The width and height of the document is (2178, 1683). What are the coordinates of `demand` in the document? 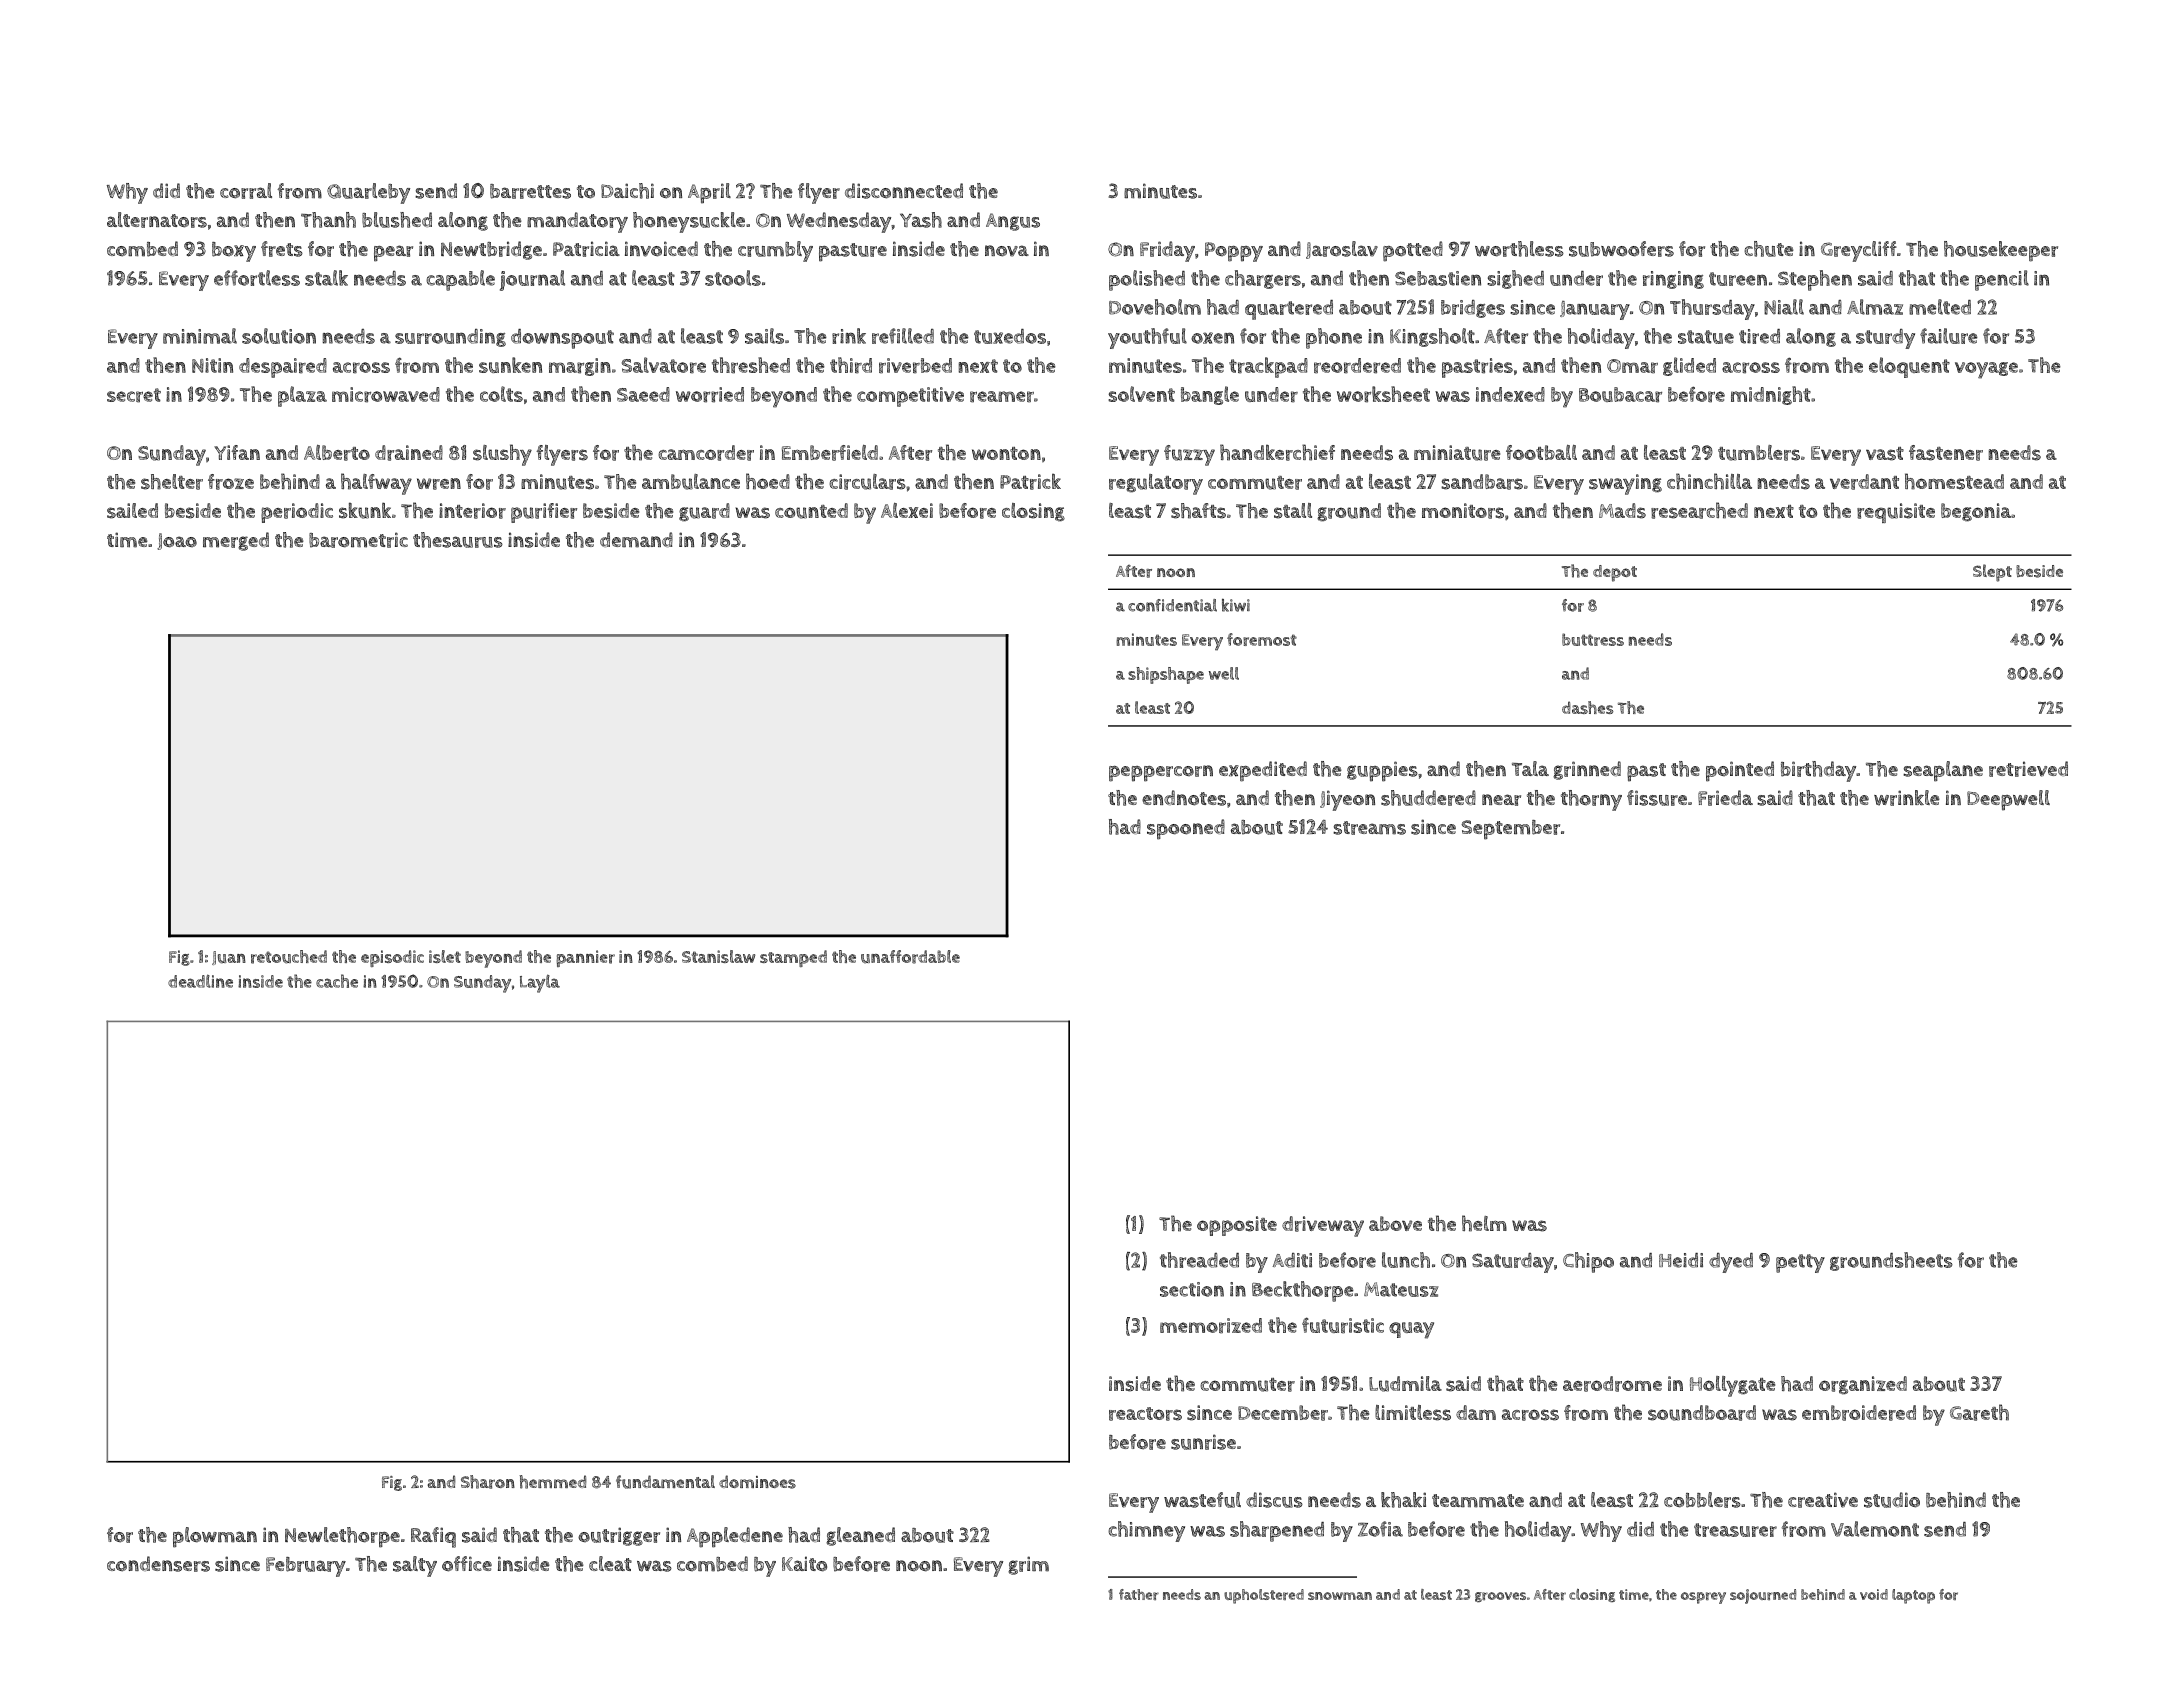 It's located at (636, 540).
